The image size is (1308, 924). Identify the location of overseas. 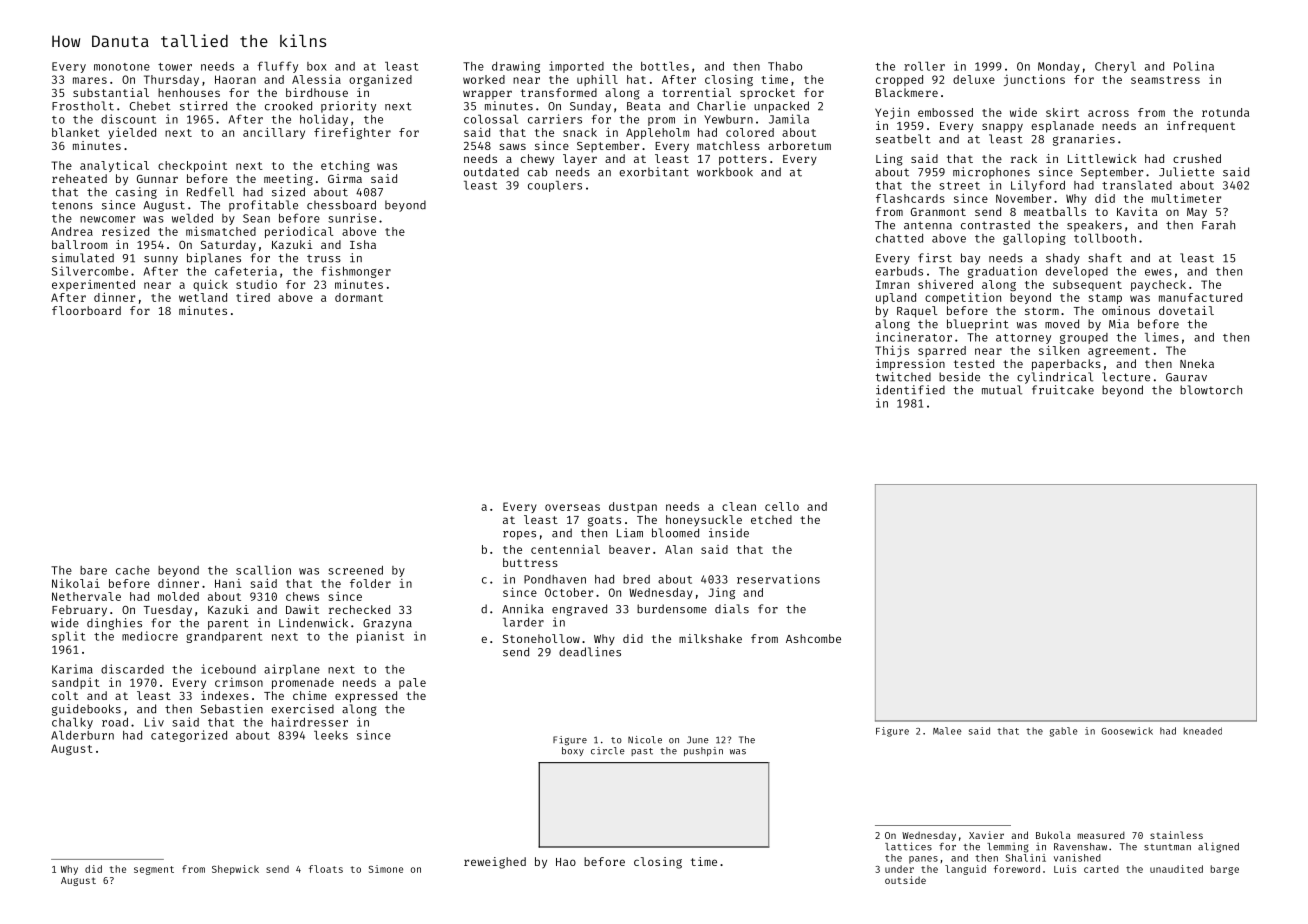
(572, 507).
